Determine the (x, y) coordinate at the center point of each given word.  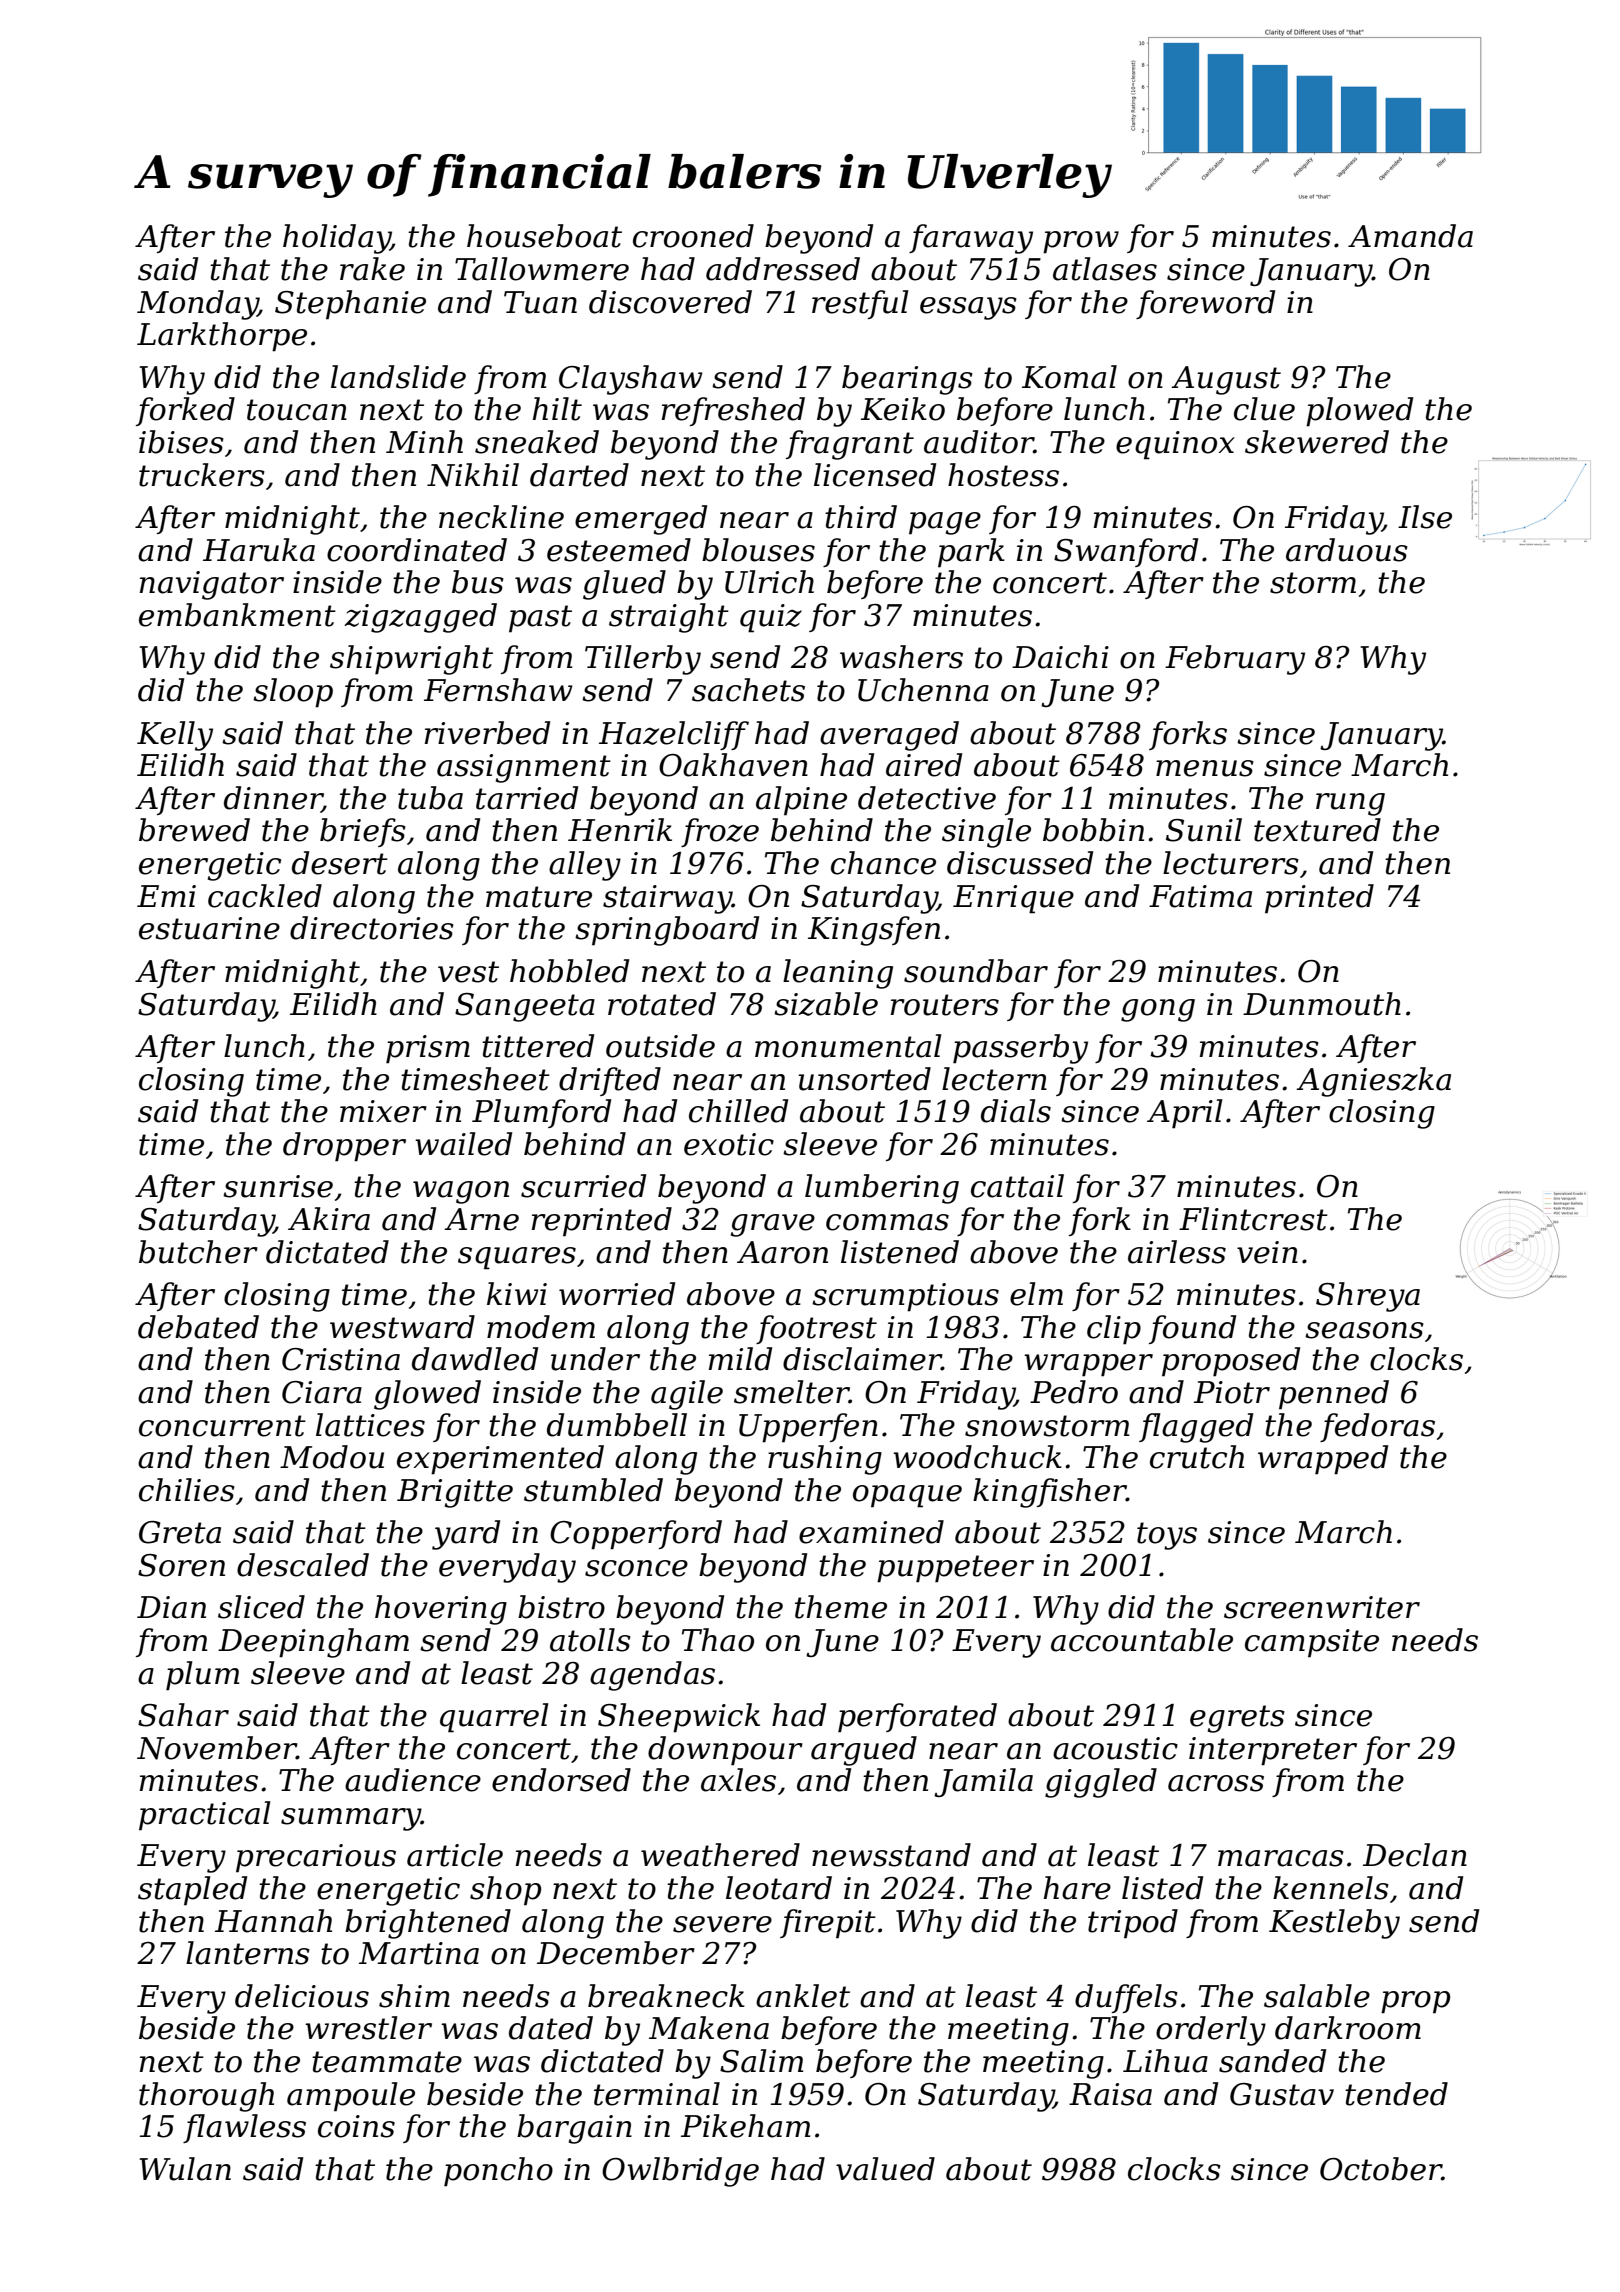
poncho (498, 2172)
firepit (828, 1924)
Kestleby (1334, 1924)
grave (773, 1225)
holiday (337, 239)
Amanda (1410, 236)
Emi (166, 896)
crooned (693, 236)
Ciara (322, 1392)
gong (1158, 1010)
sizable (826, 1004)
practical (205, 1816)
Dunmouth (1322, 1004)
